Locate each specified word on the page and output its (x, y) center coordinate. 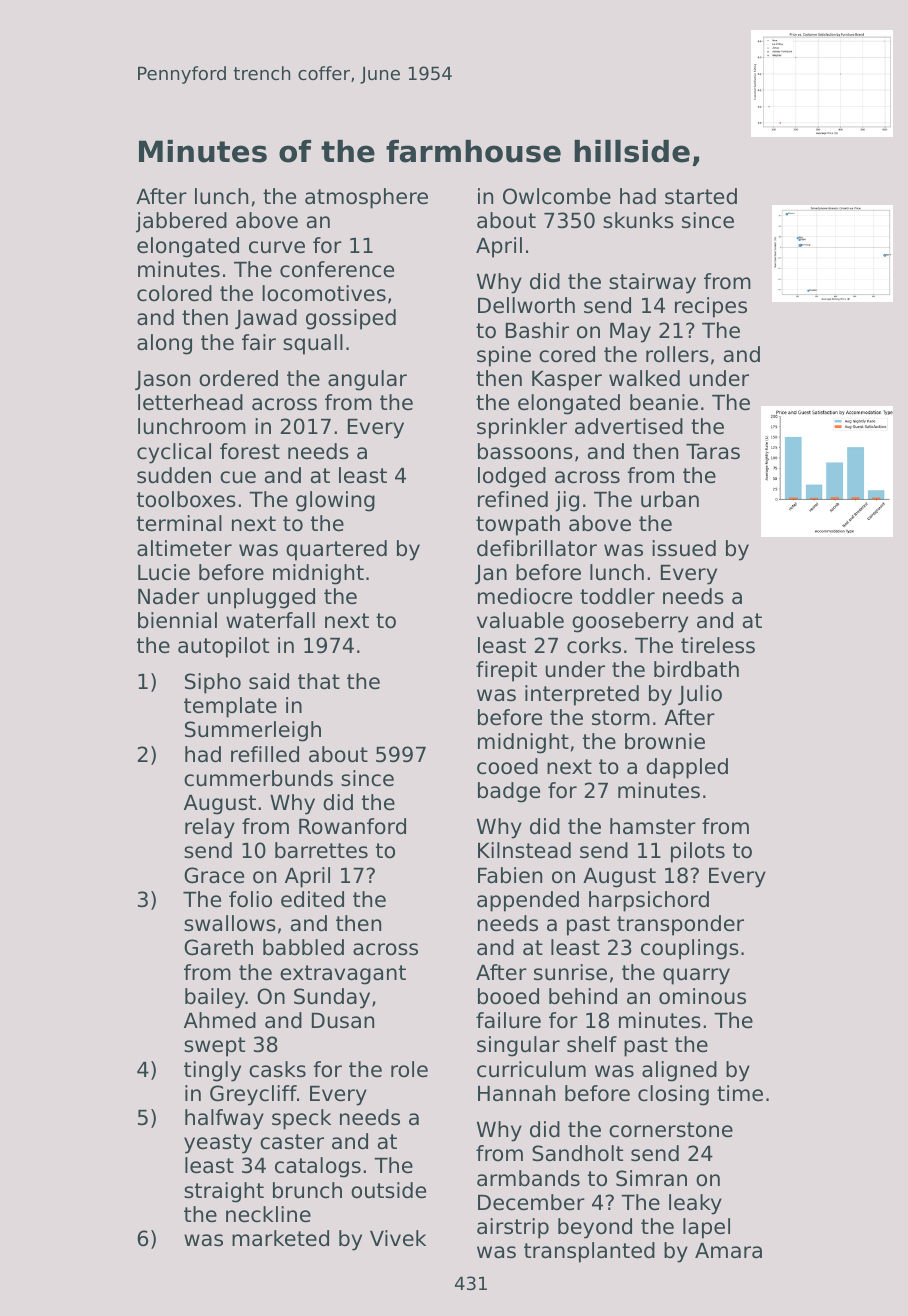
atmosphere (366, 198)
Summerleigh (253, 731)
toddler (617, 596)
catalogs (318, 1167)
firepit (506, 671)
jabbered (181, 222)
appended (528, 901)
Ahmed (220, 1020)
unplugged (261, 598)
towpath (518, 525)
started (701, 196)
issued (684, 548)
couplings (690, 949)
